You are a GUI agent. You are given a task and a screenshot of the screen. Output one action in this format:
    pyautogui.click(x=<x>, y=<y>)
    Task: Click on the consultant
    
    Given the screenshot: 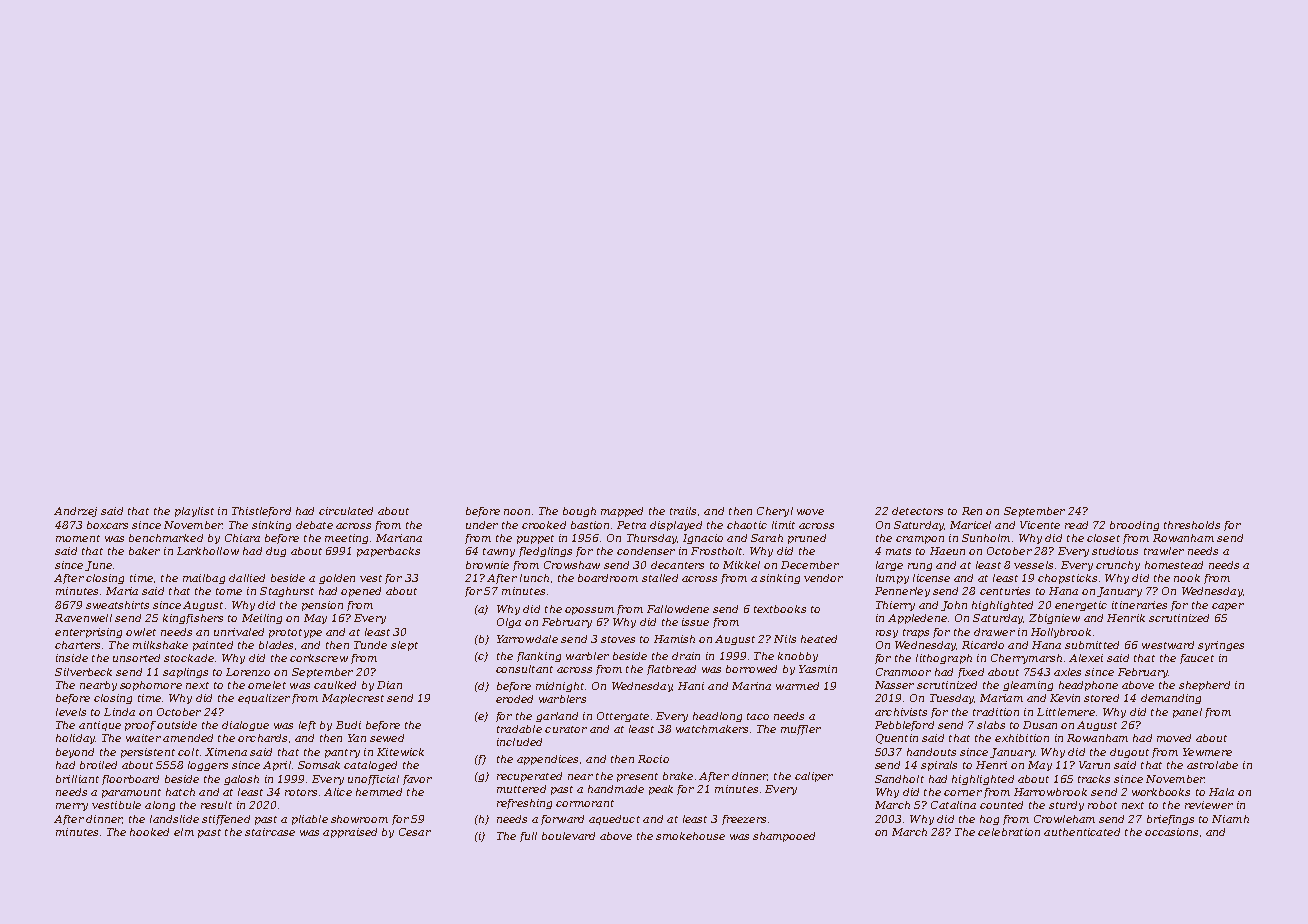 What is the action you would take?
    pyautogui.click(x=524, y=669)
